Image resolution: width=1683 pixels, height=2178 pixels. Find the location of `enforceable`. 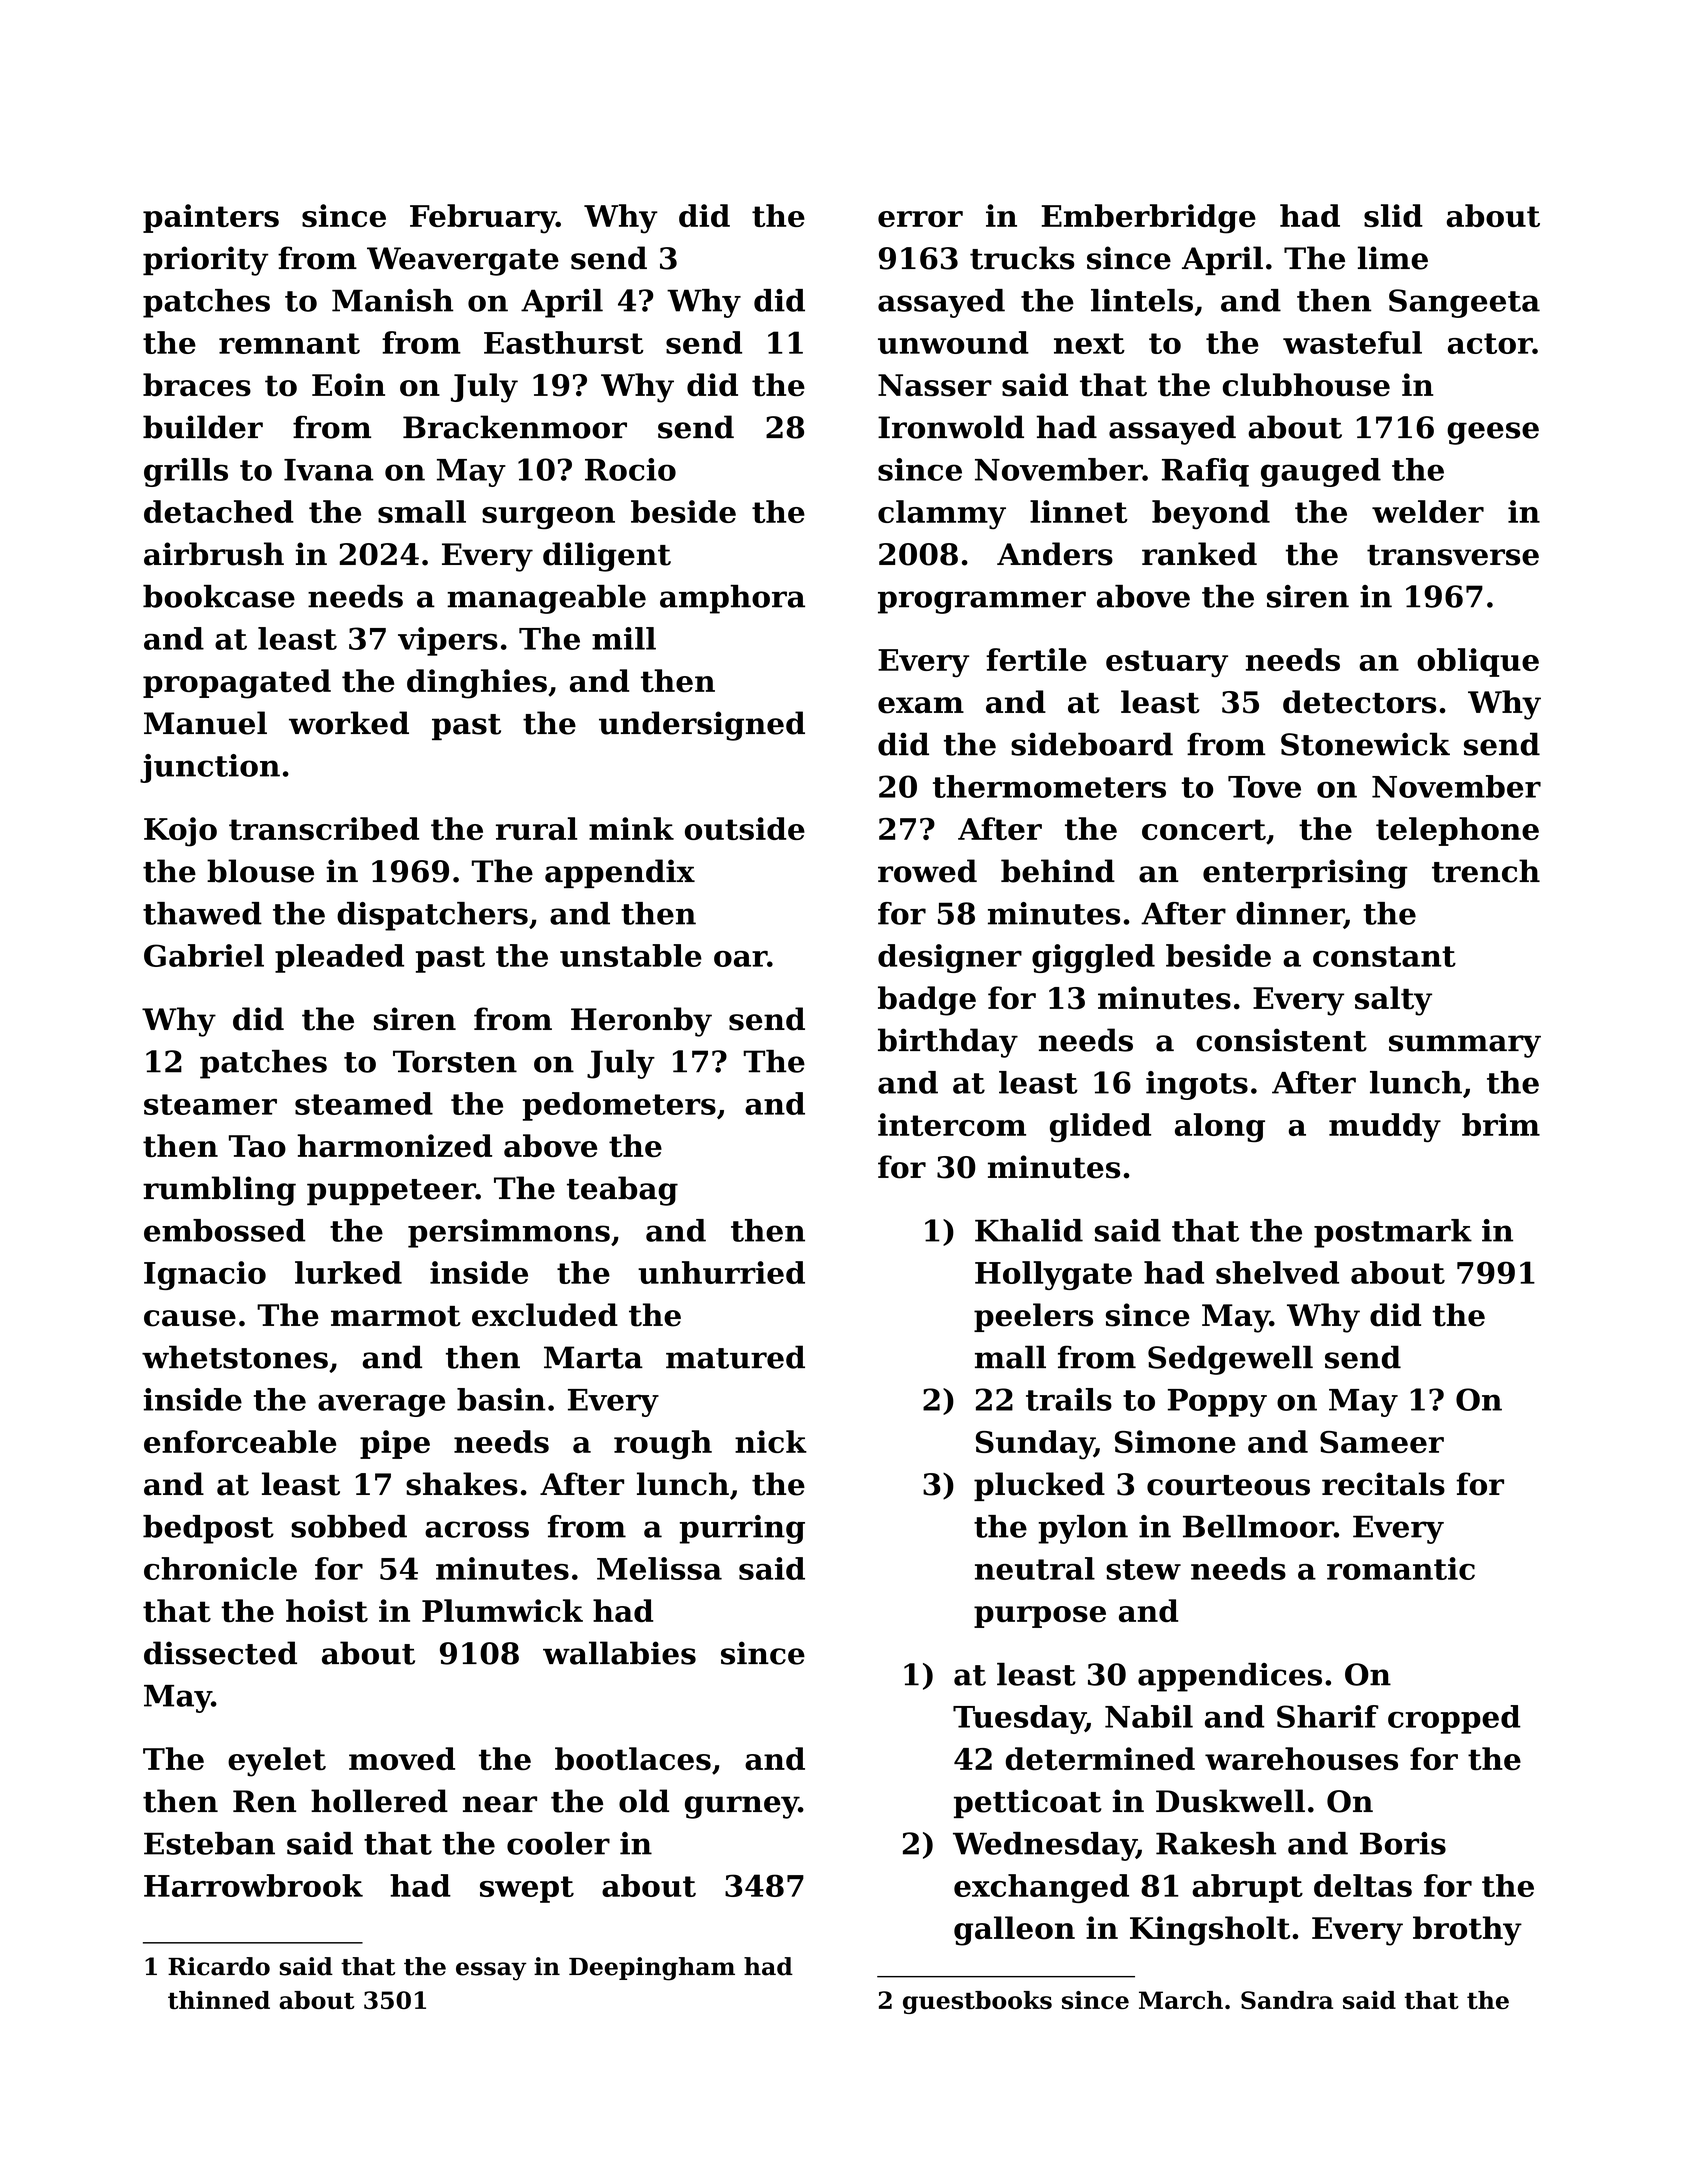

enforceable is located at coordinates (240, 1441).
